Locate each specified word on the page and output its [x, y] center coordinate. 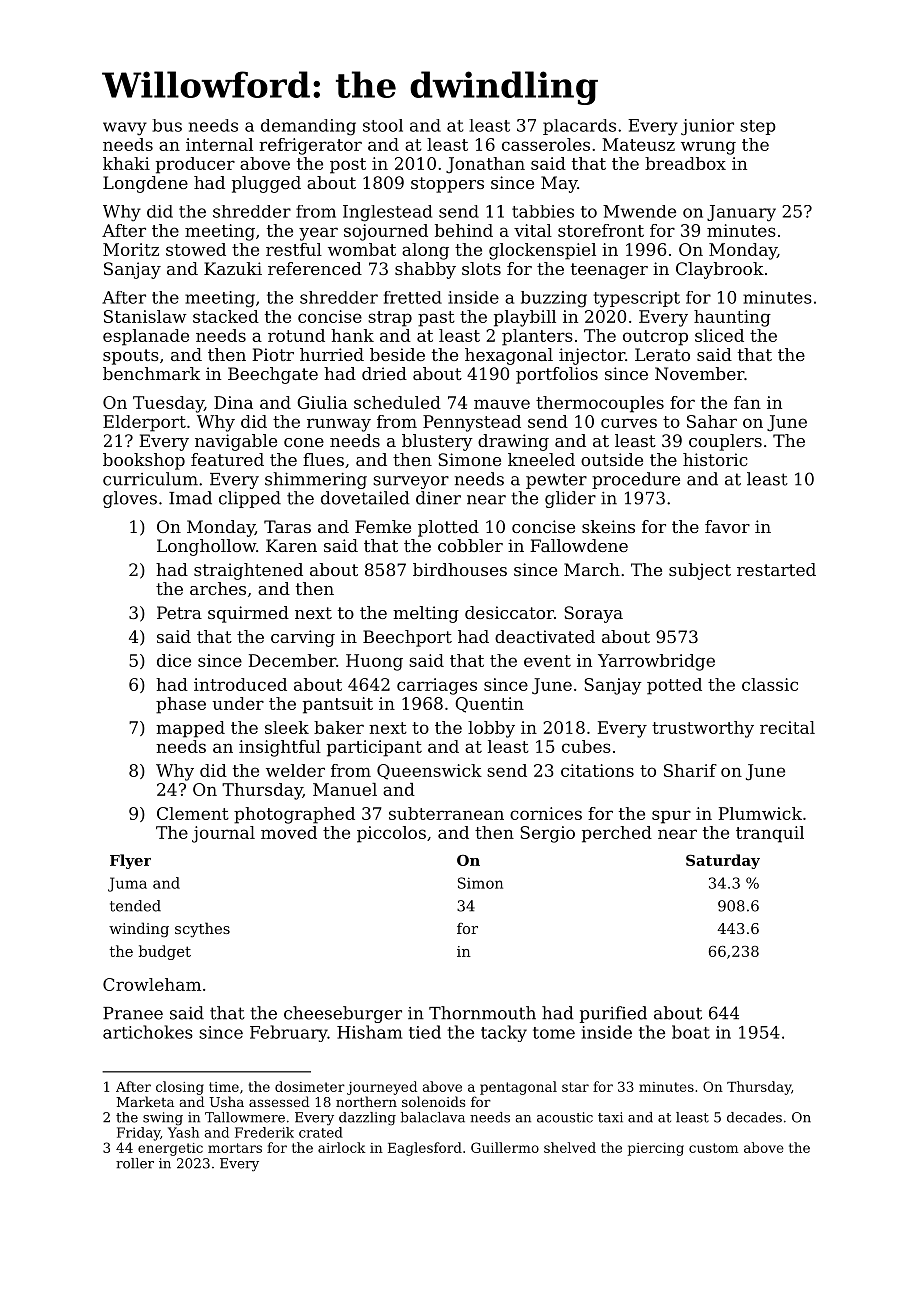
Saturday [723, 861]
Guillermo [505, 1147]
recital [787, 727]
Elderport [144, 423]
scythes [202, 930]
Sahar [712, 421]
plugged [266, 184]
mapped [190, 729]
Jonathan [485, 165]
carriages [437, 686]
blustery [437, 442]
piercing [656, 1149]
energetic [170, 1149]
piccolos [391, 834]
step [758, 127]
